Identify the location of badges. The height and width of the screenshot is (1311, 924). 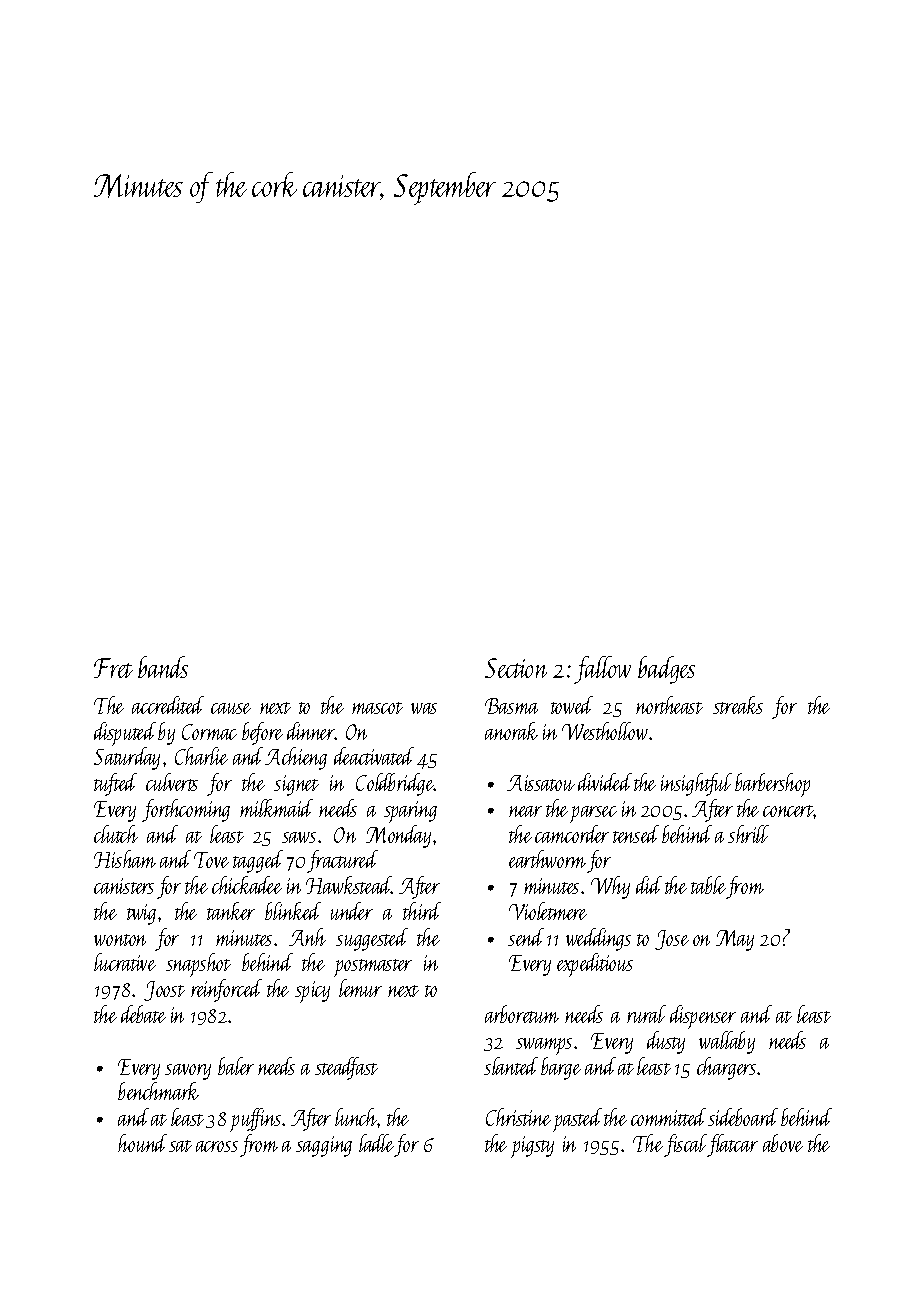
(666, 670).
